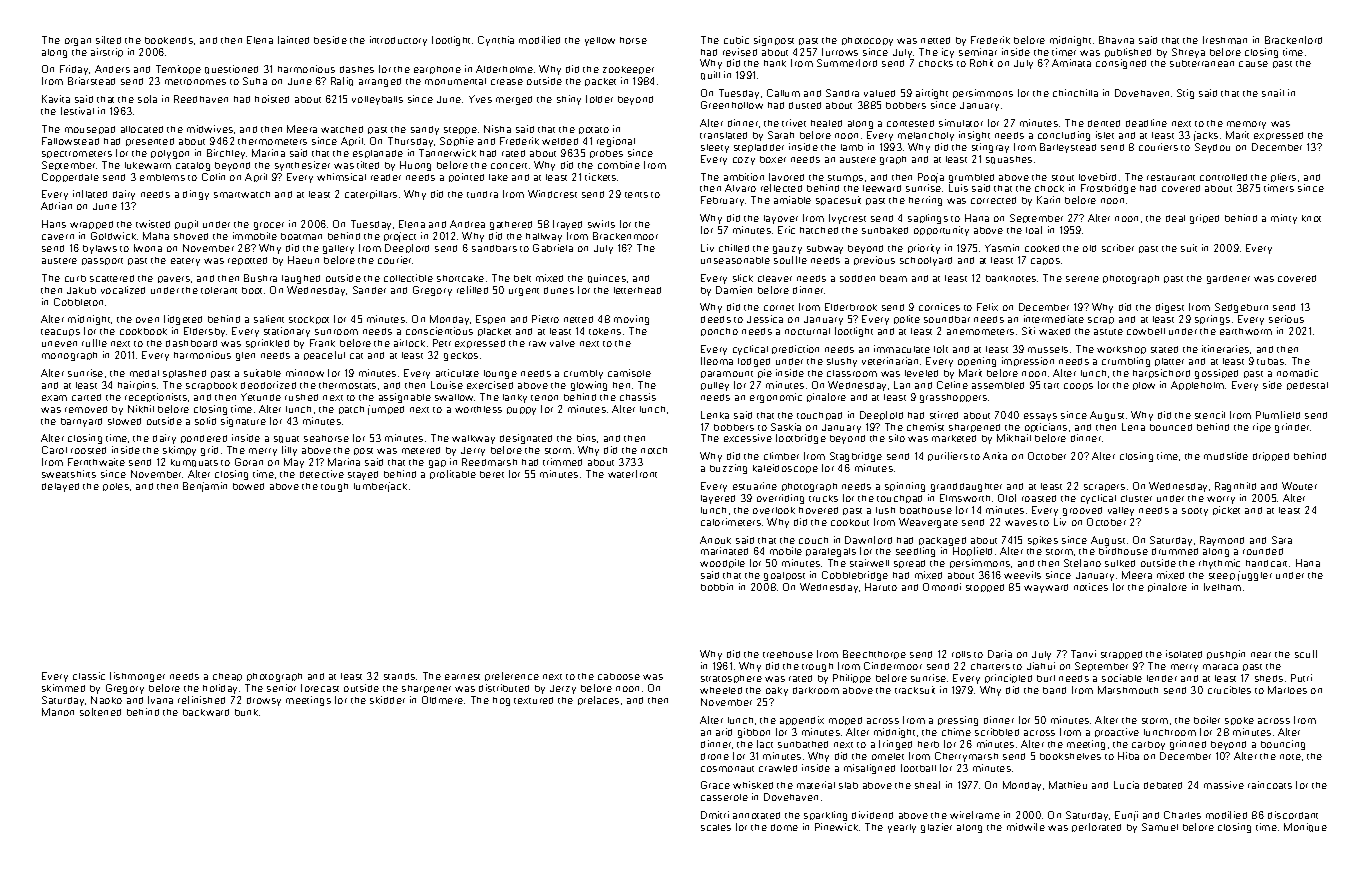  Describe the element at coordinates (1184, 654) in the screenshot. I see `isolated` at that location.
